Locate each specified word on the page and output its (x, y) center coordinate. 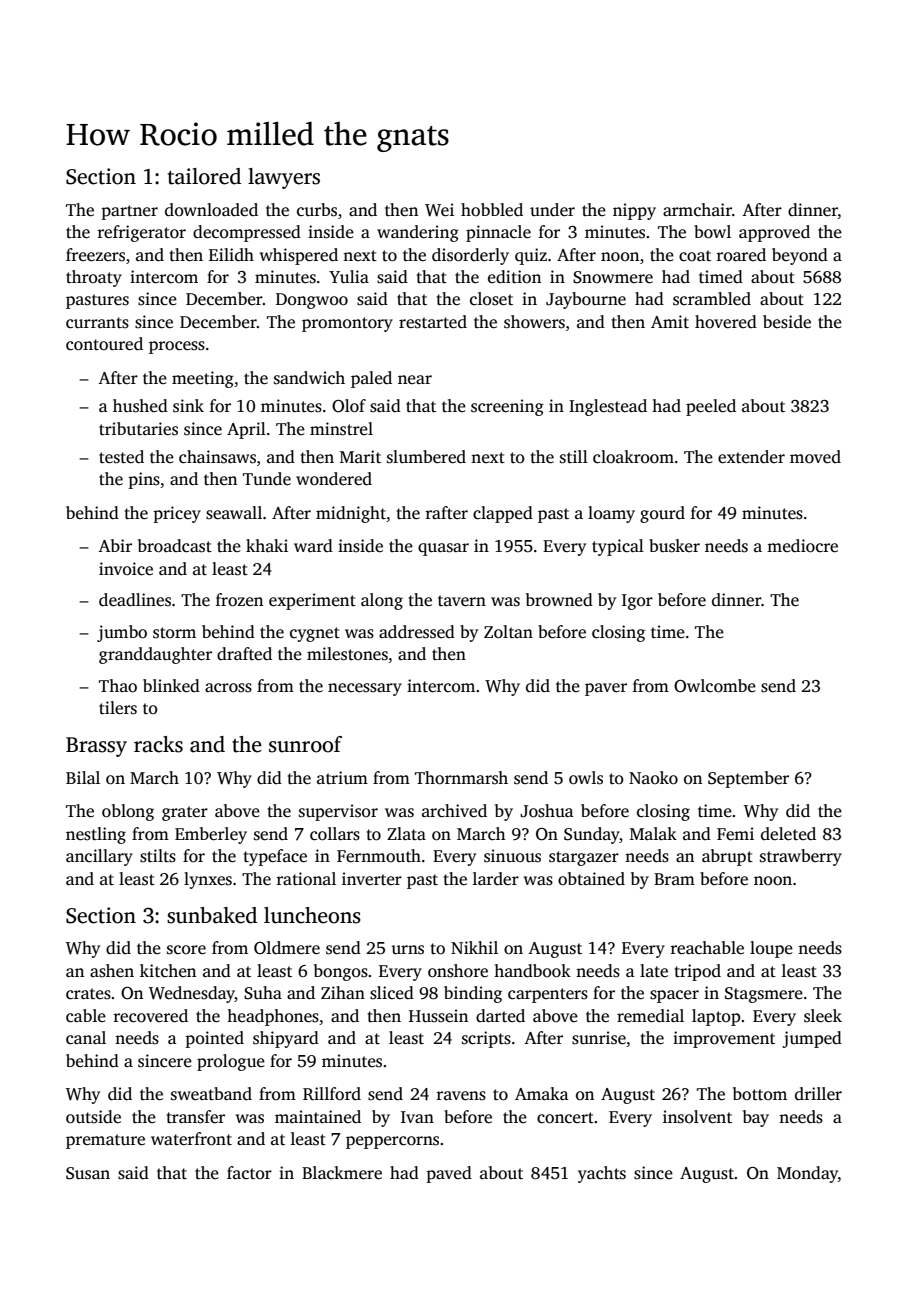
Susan (88, 1173)
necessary (365, 689)
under (552, 210)
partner (129, 212)
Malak (653, 833)
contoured (104, 344)
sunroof (305, 744)
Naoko (653, 778)
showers (534, 322)
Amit (670, 322)
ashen (112, 971)
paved (449, 1174)
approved (774, 233)
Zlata (406, 834)
